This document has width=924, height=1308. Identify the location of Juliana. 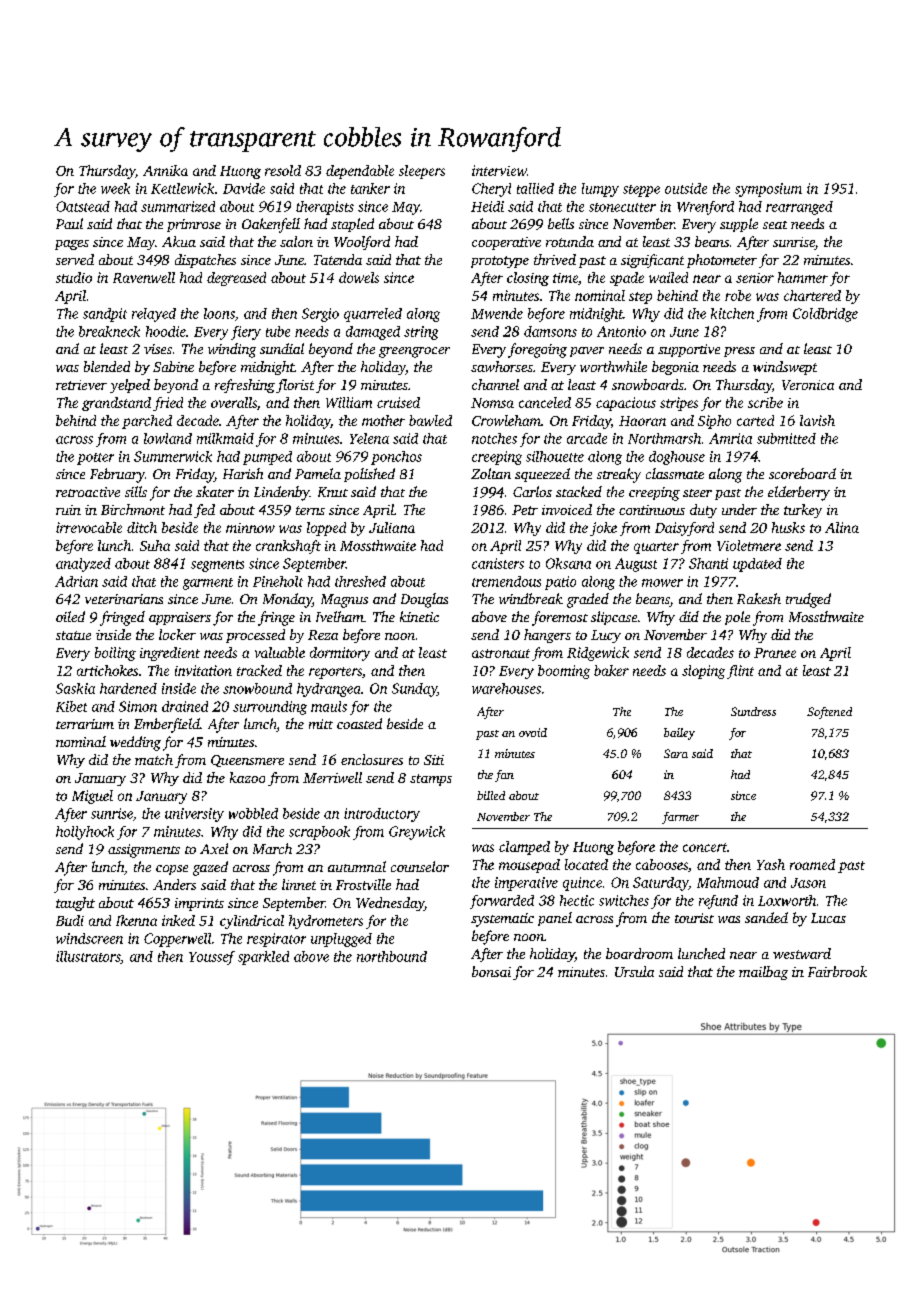
(392, 527).
